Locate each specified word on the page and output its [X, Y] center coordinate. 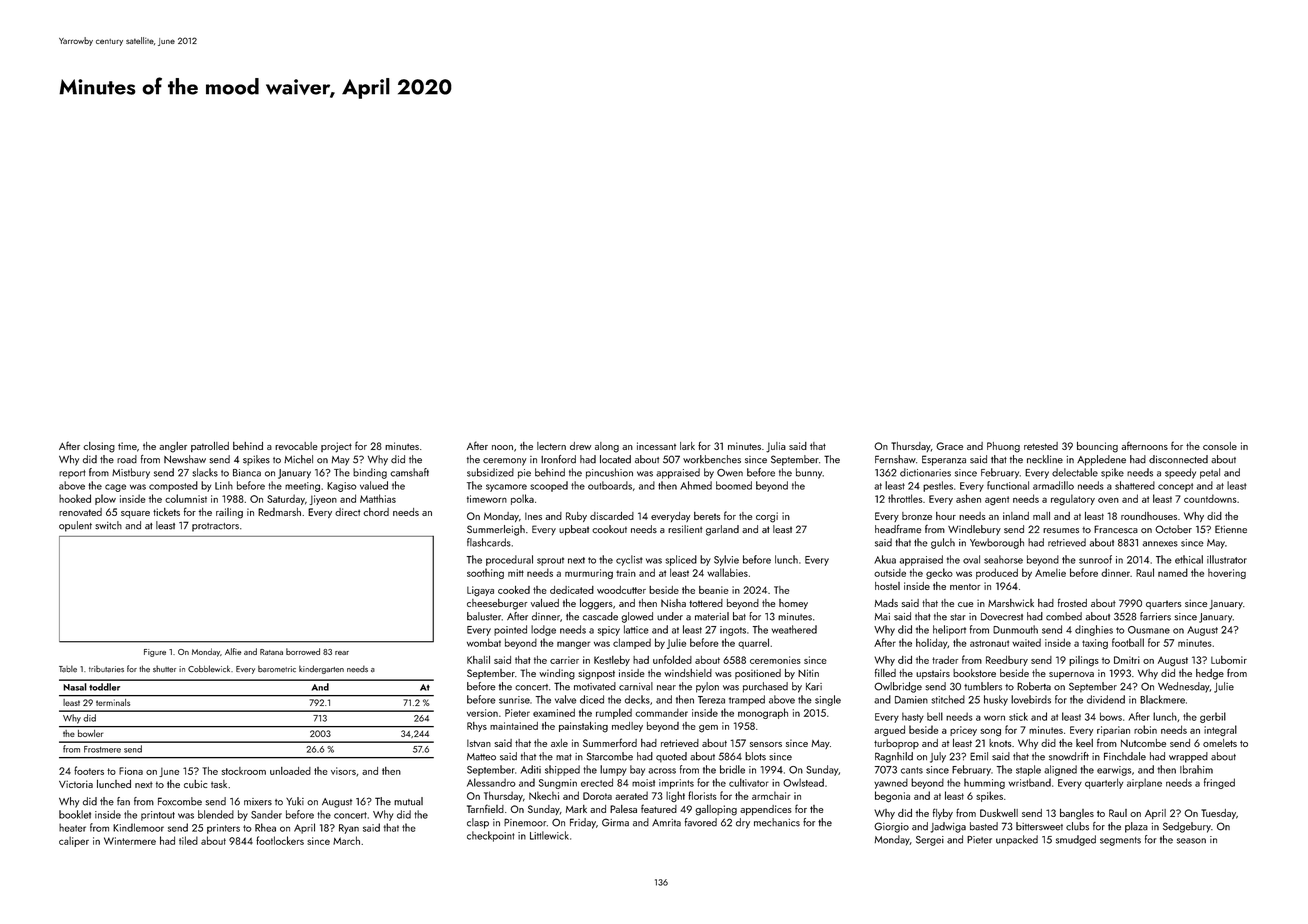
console [1220, 446]
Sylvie [726, 560]
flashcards [489, 542]
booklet [75, 814]
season [1191, 841]
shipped [562, 770]
